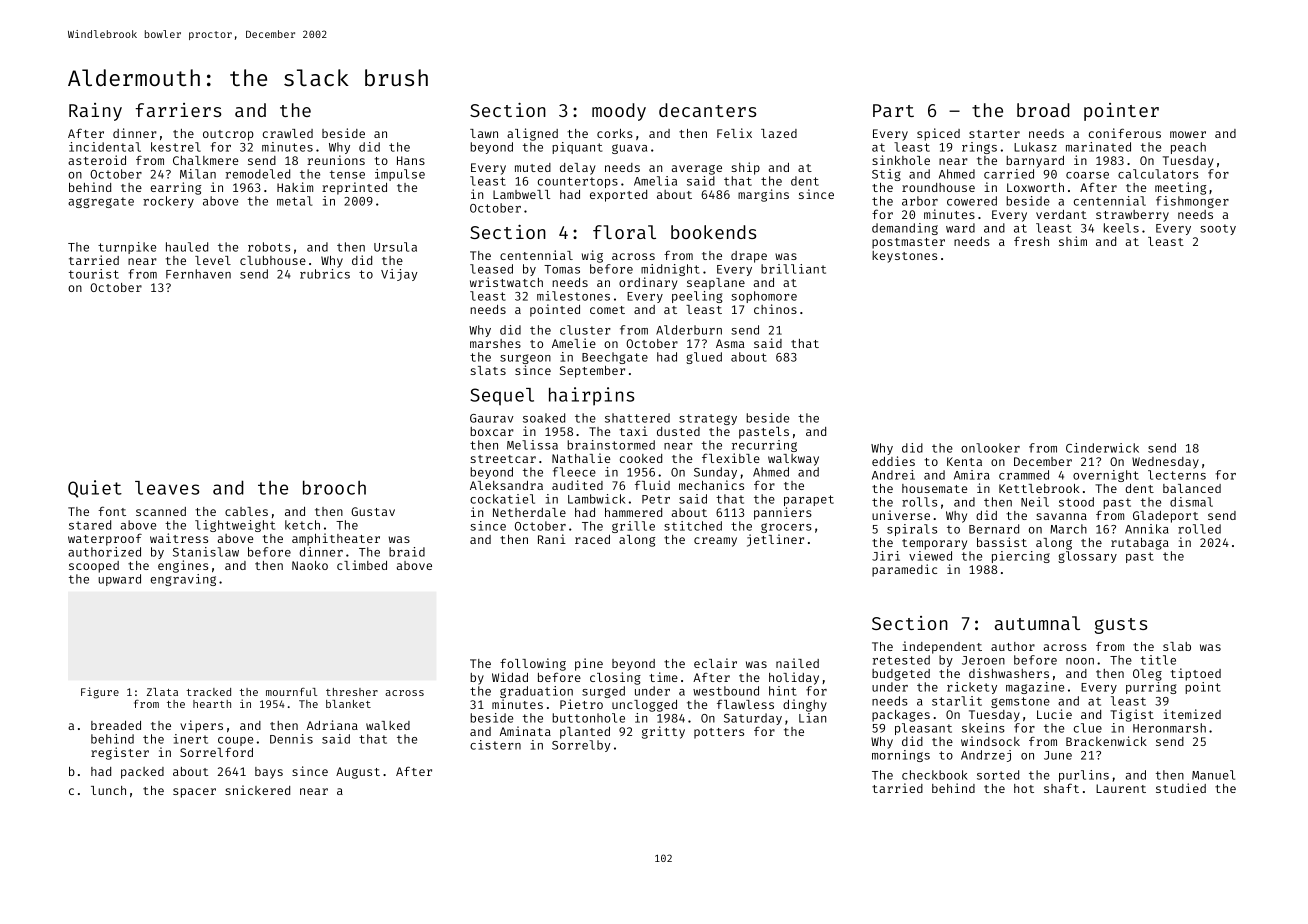 The width and height of the page is (1308, 924). Describe the element at coordinates (581, 746) in the page. I see `Sorrelby` at that location.
